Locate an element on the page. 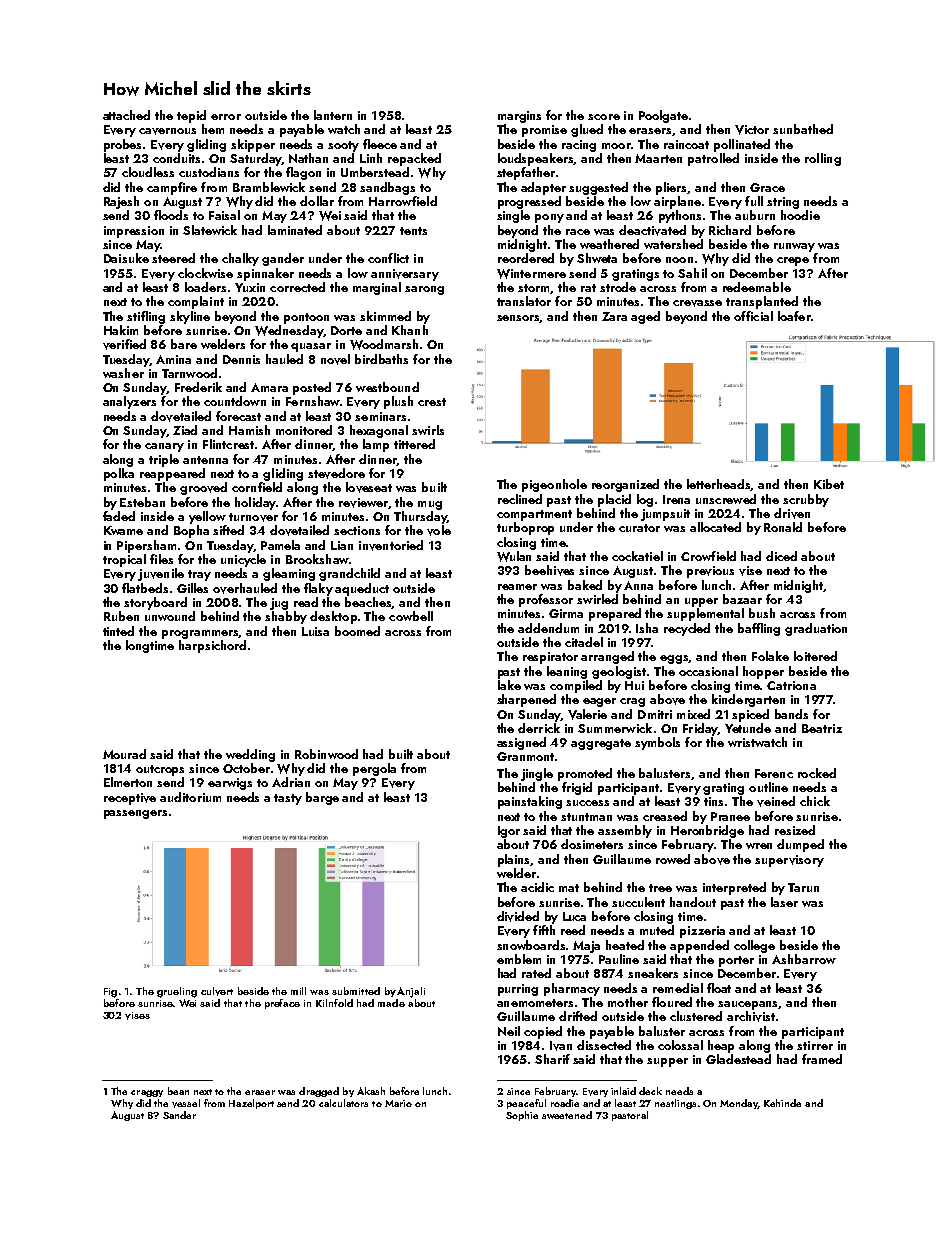 The width and height of the document is (952, 1233). plains is located at coordinates (514, 860).
